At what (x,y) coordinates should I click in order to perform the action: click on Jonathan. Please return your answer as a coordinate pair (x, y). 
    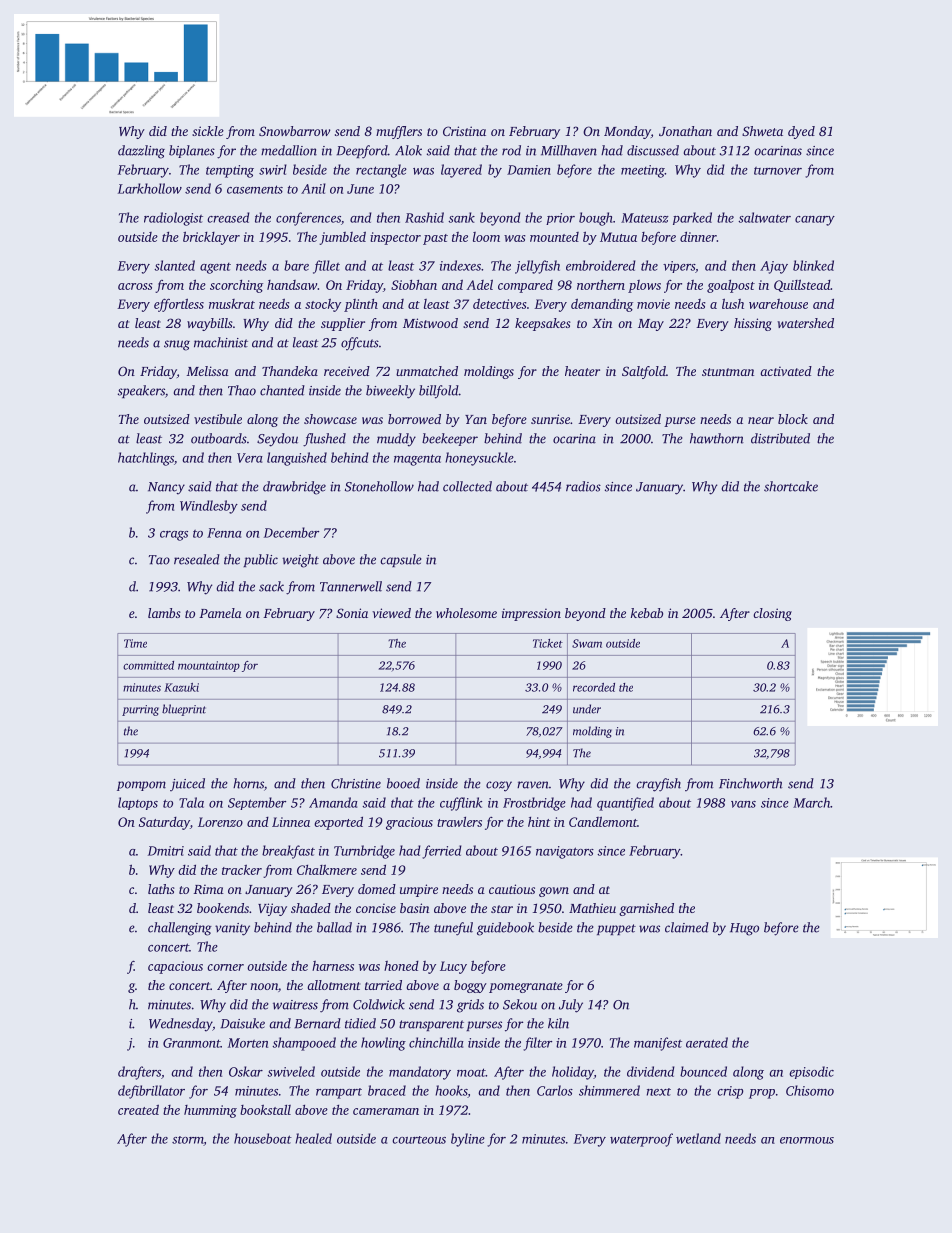
    Looking at the image, I should click on (685, 131).
